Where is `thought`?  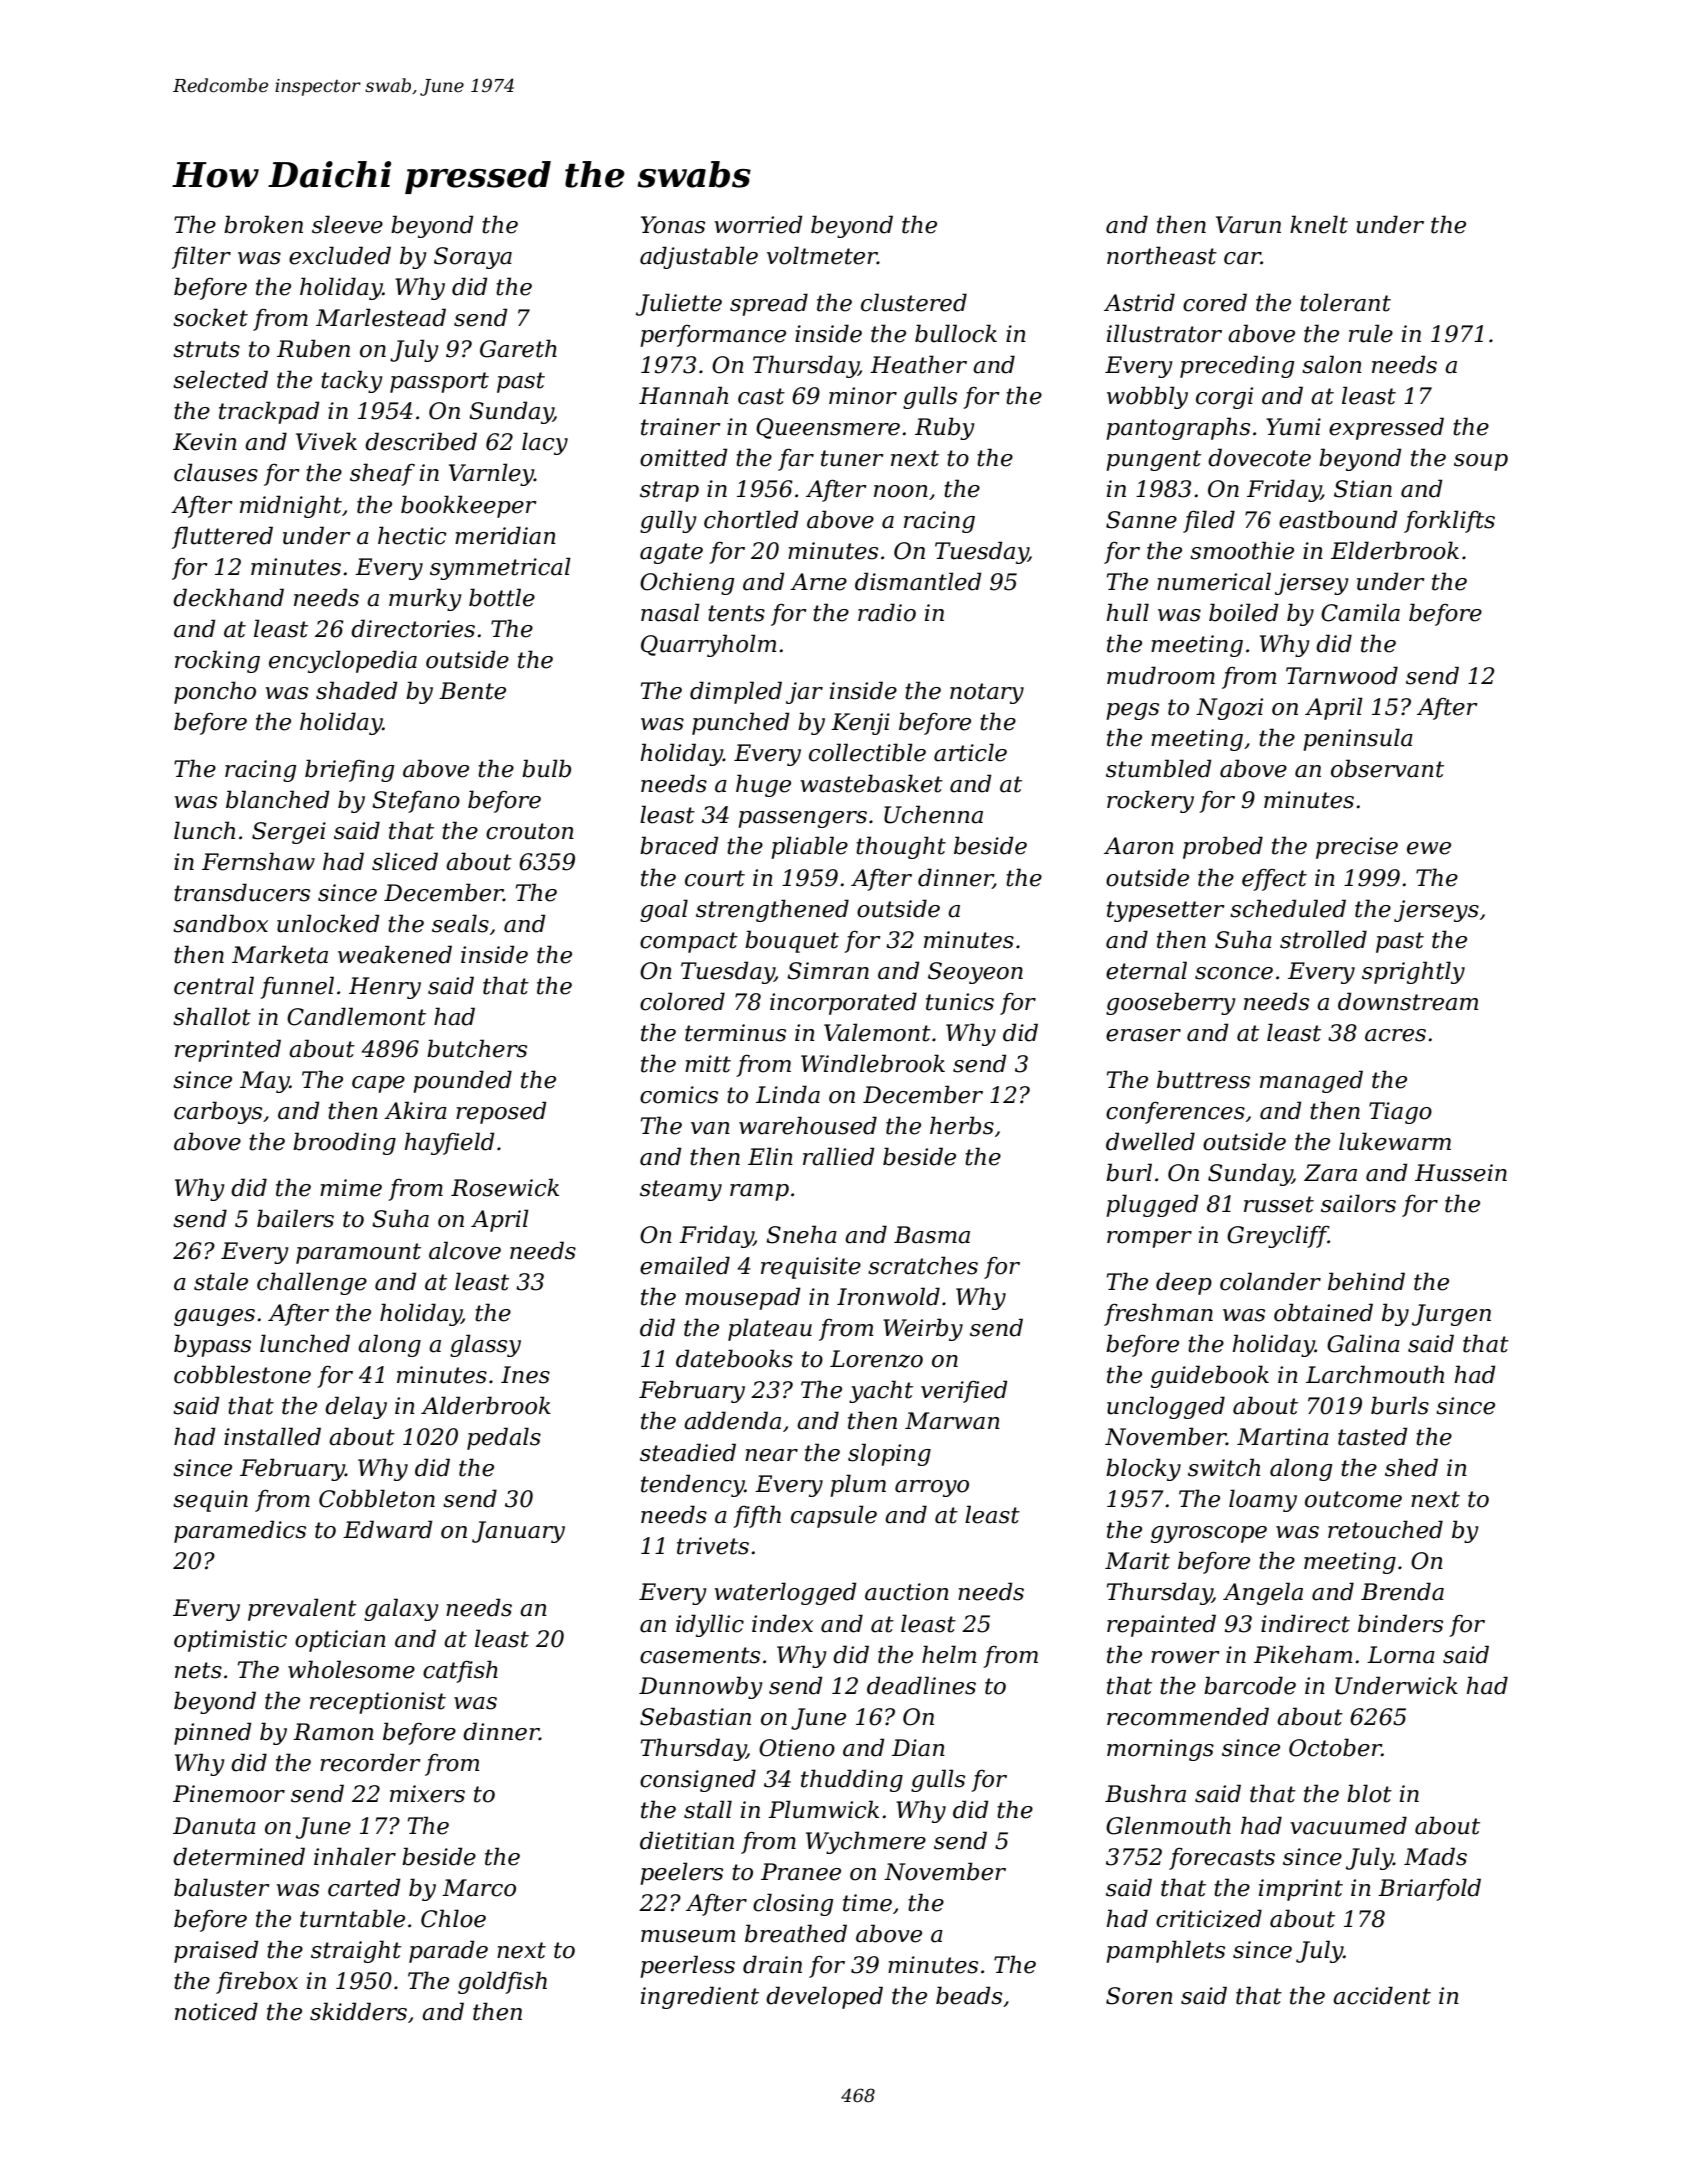
thought is located at coordinates (901, 847).
